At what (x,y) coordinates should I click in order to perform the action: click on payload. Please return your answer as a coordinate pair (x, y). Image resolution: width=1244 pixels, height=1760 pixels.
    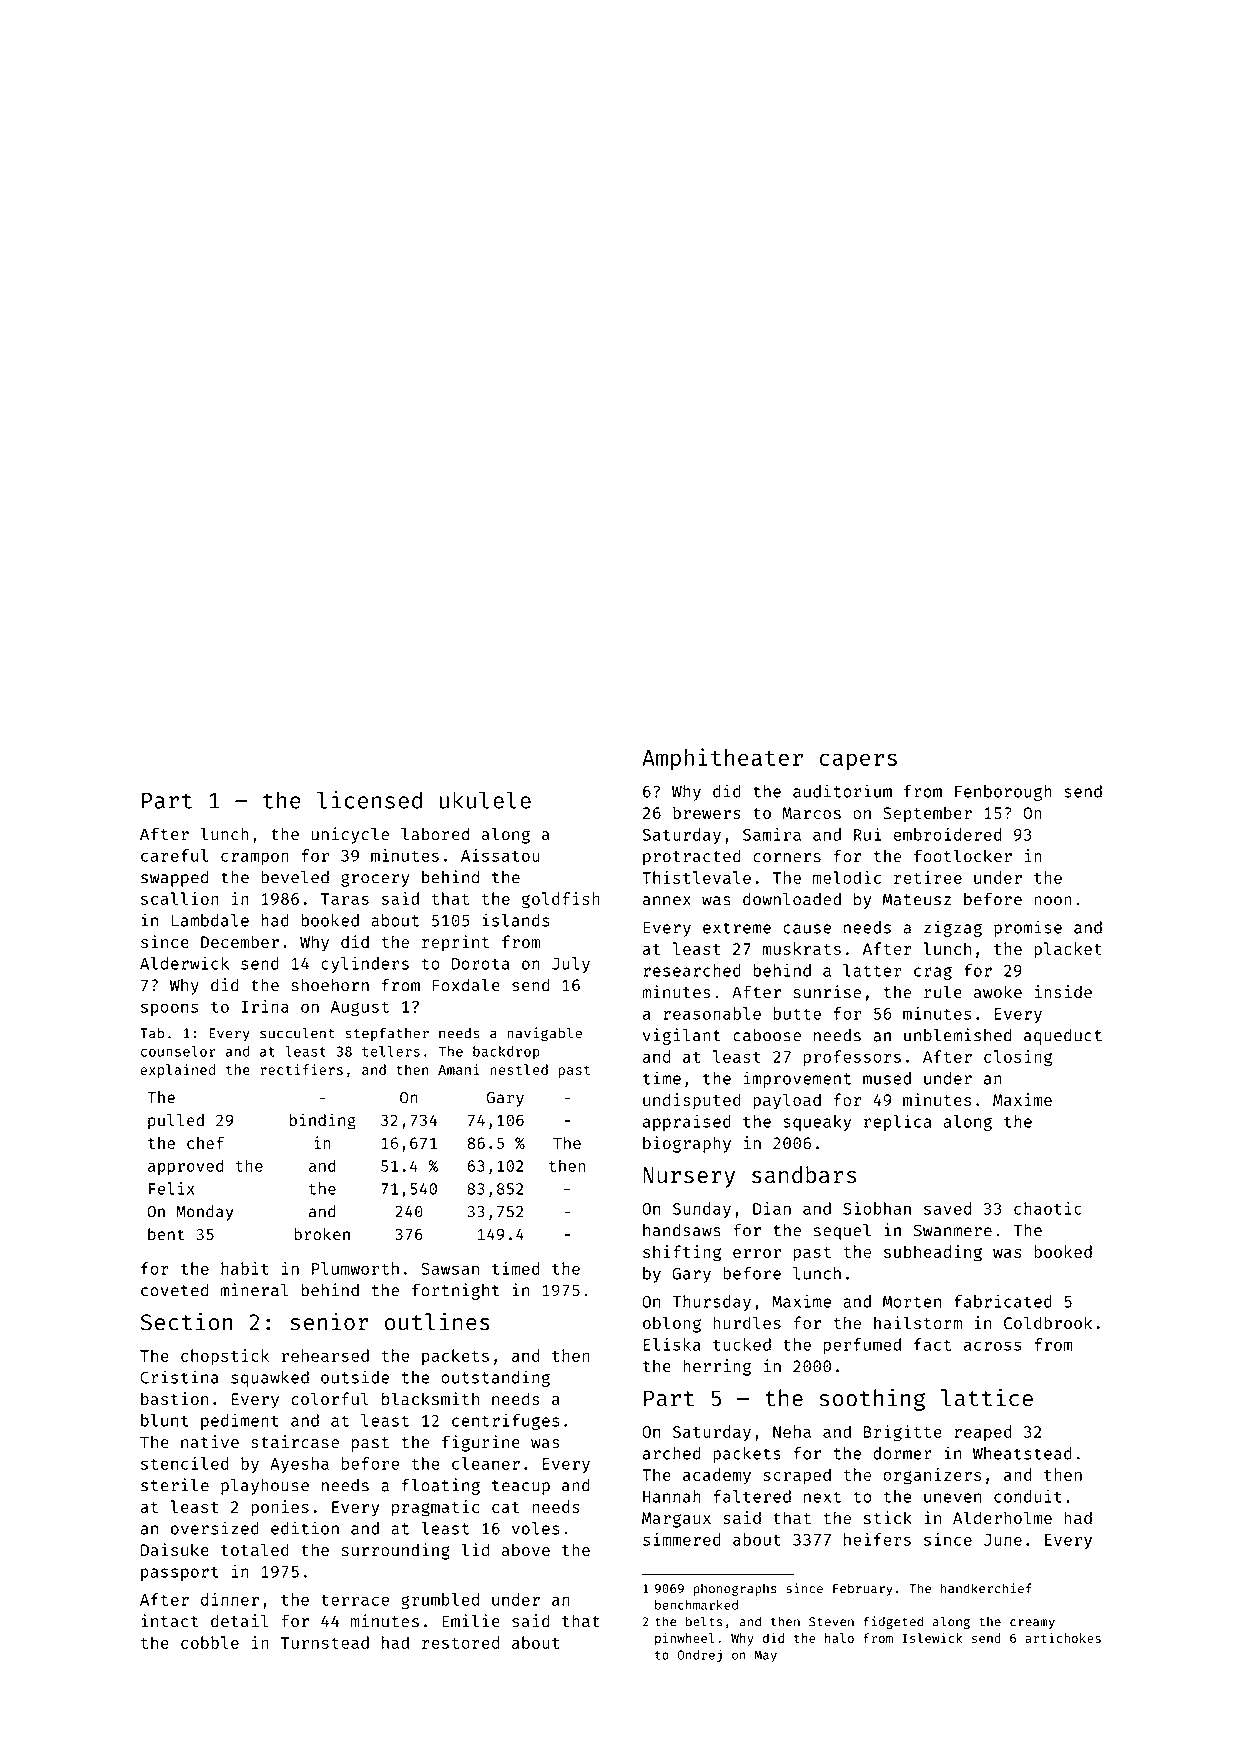
    Looking at the image, I should click on (787, 1101).
